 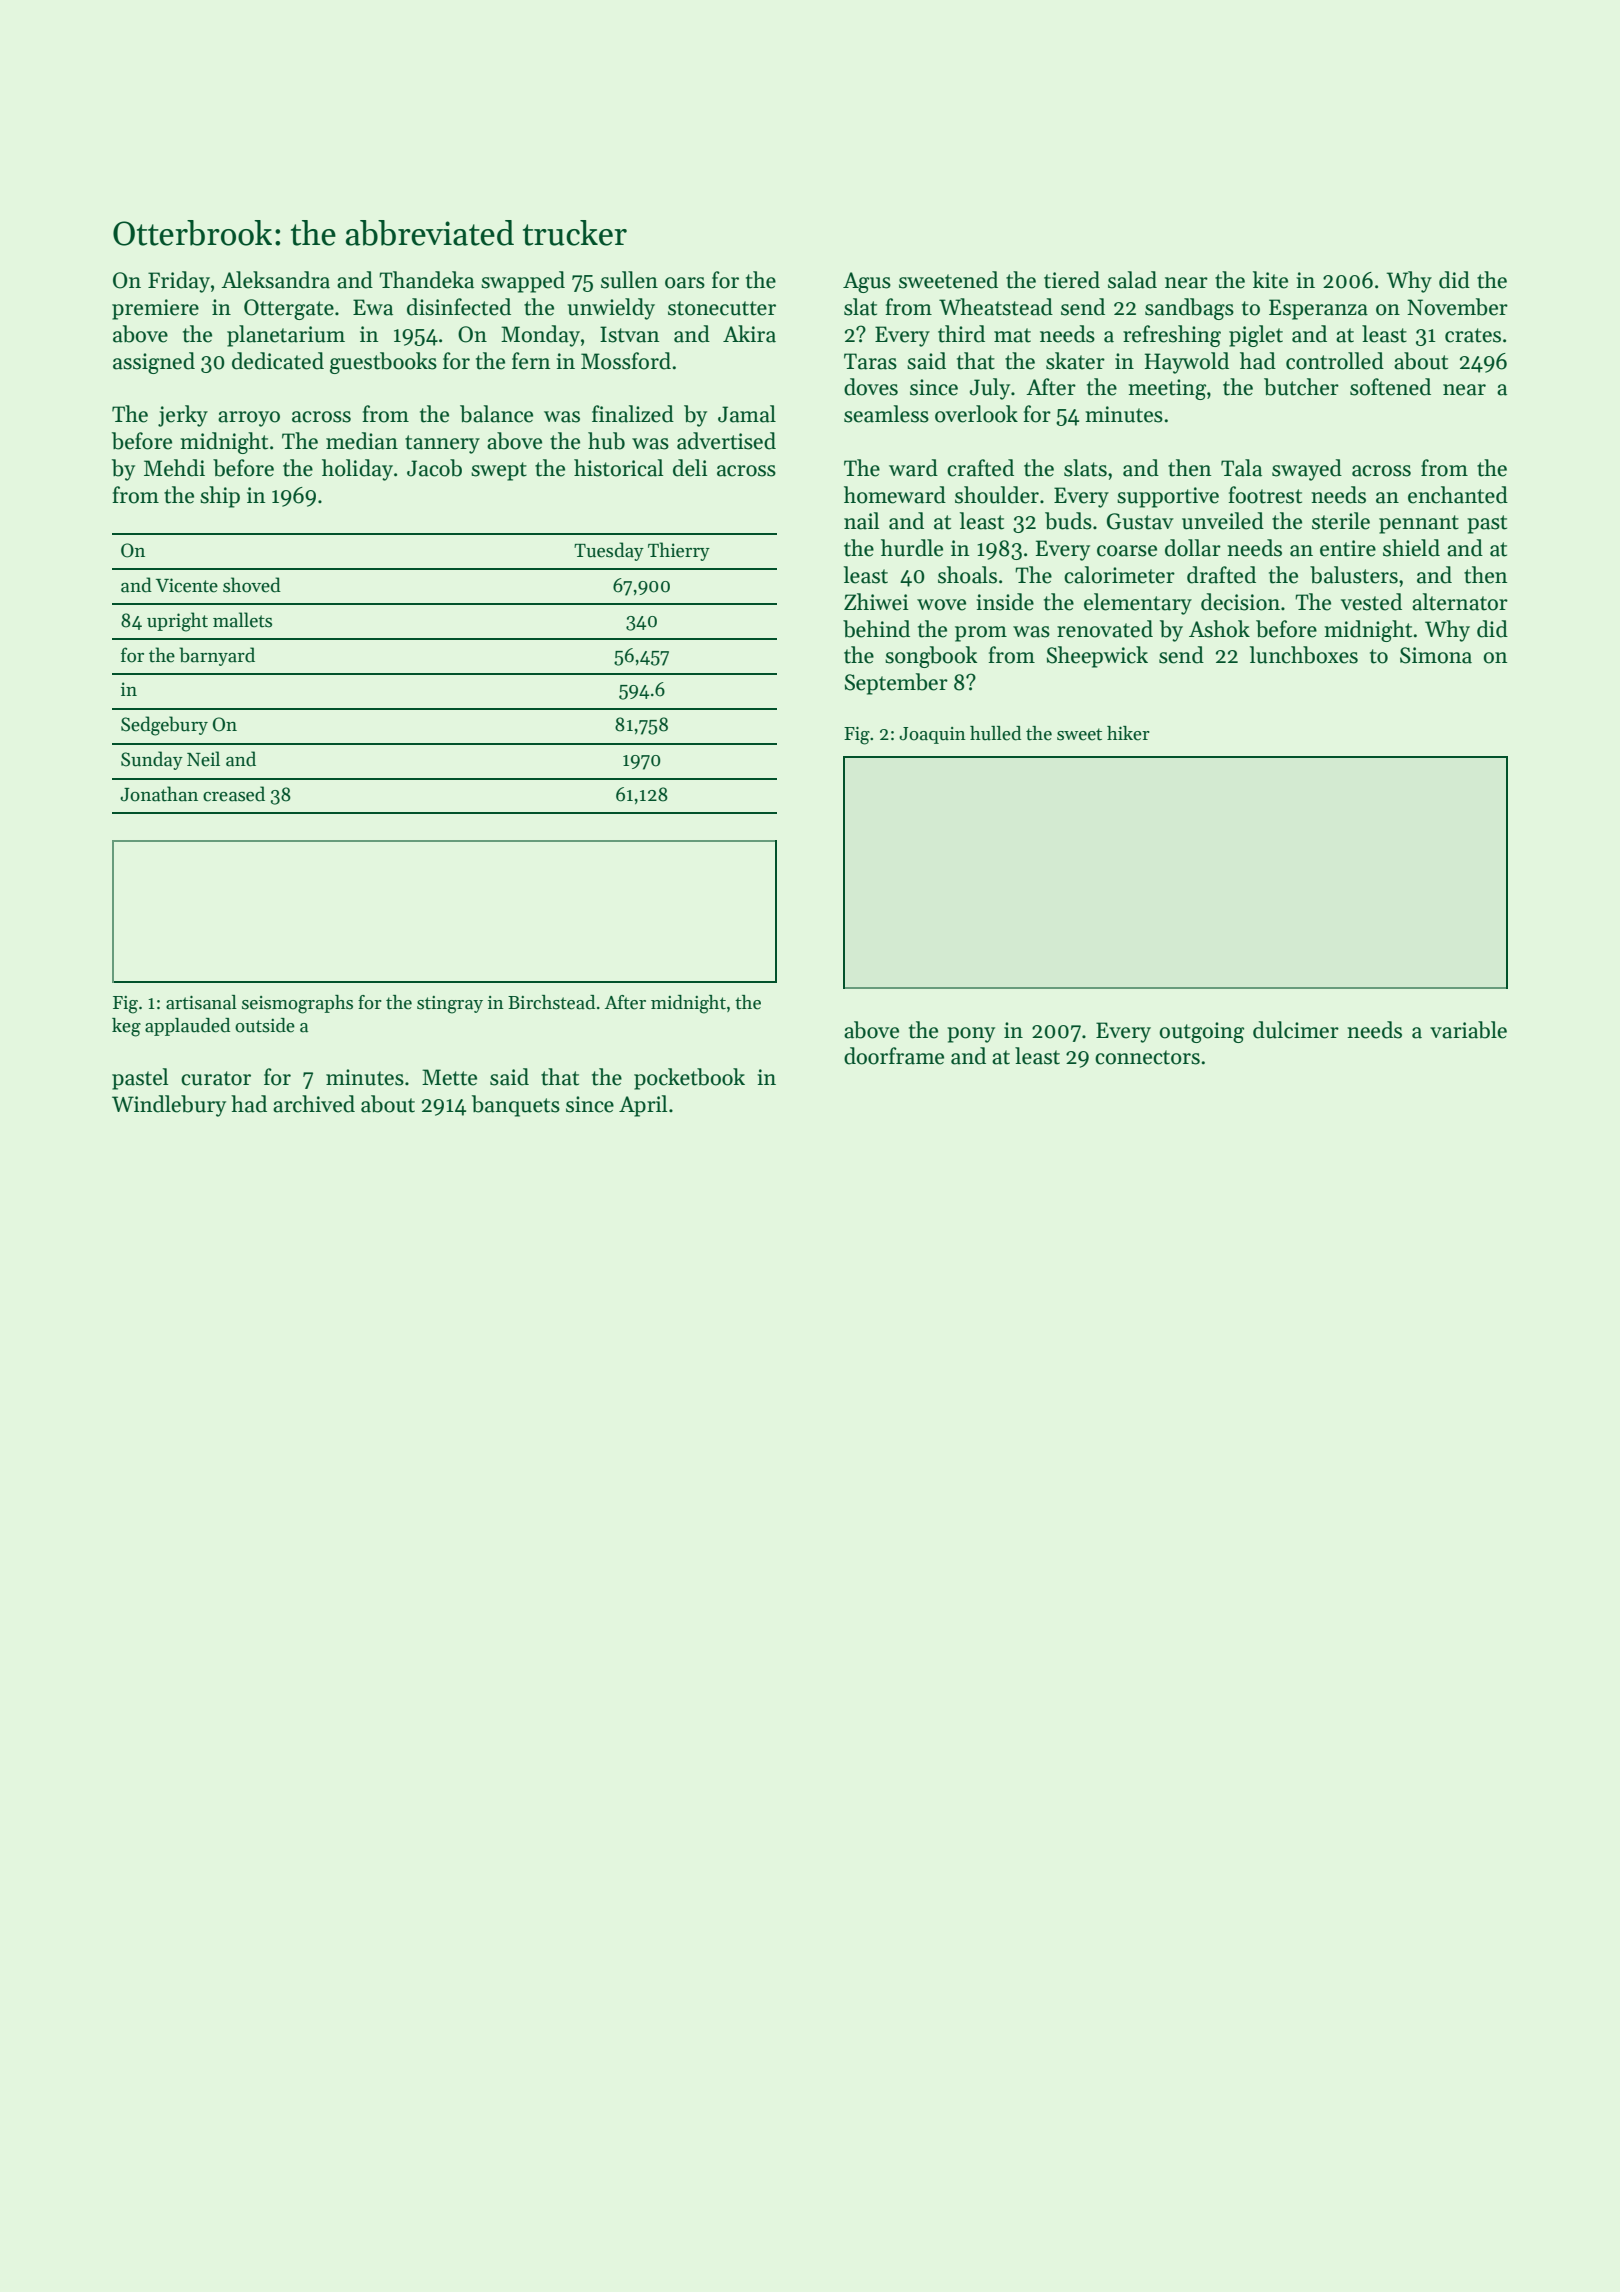 What do you see at coordinates (1128, 733) in the page?
I see `hiker` at bounding box center [1128, 733].
